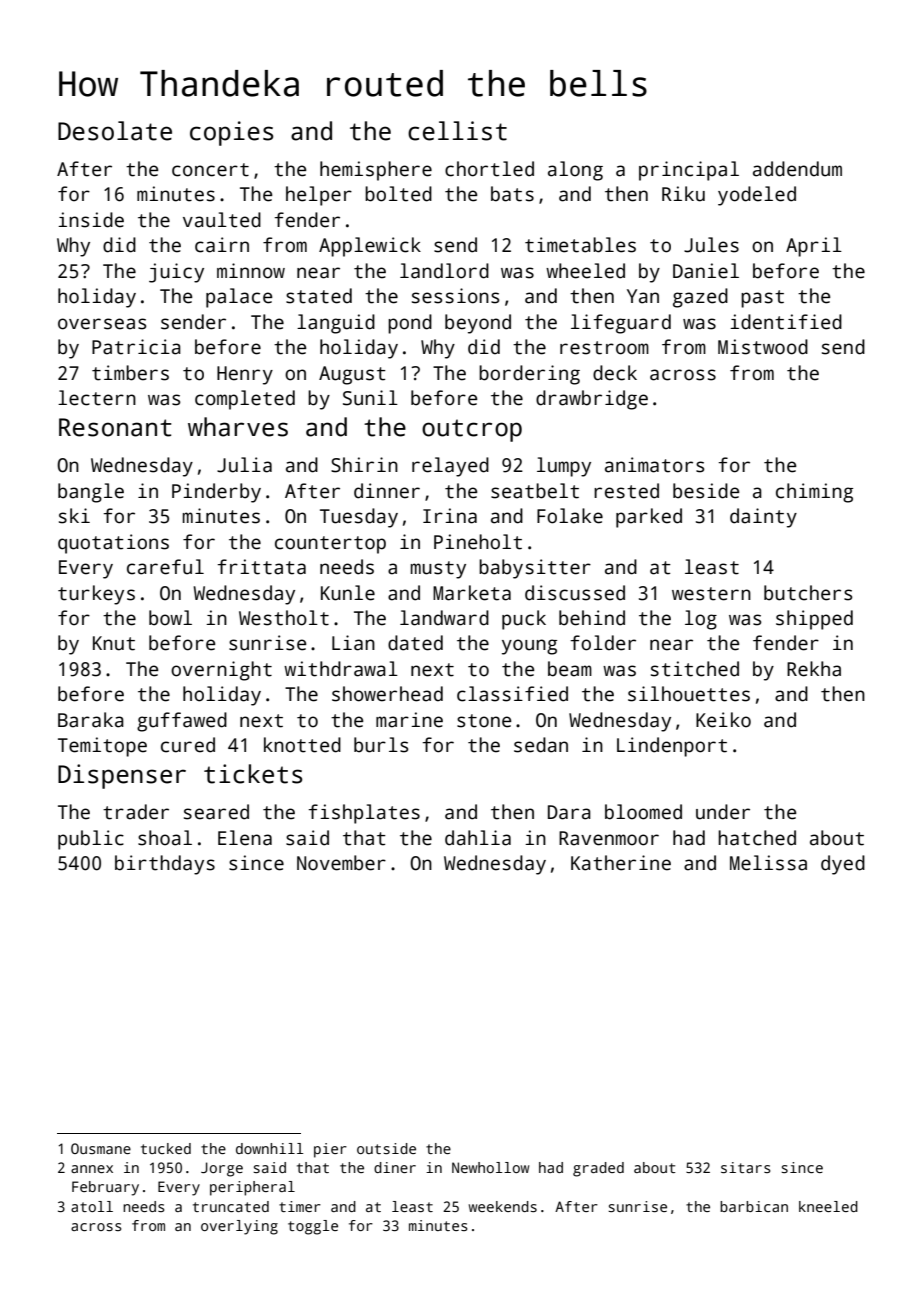 Image resolution: width=924 pixels, height=1314 pixels. I want to click on overlying, so click(239, 1227).
